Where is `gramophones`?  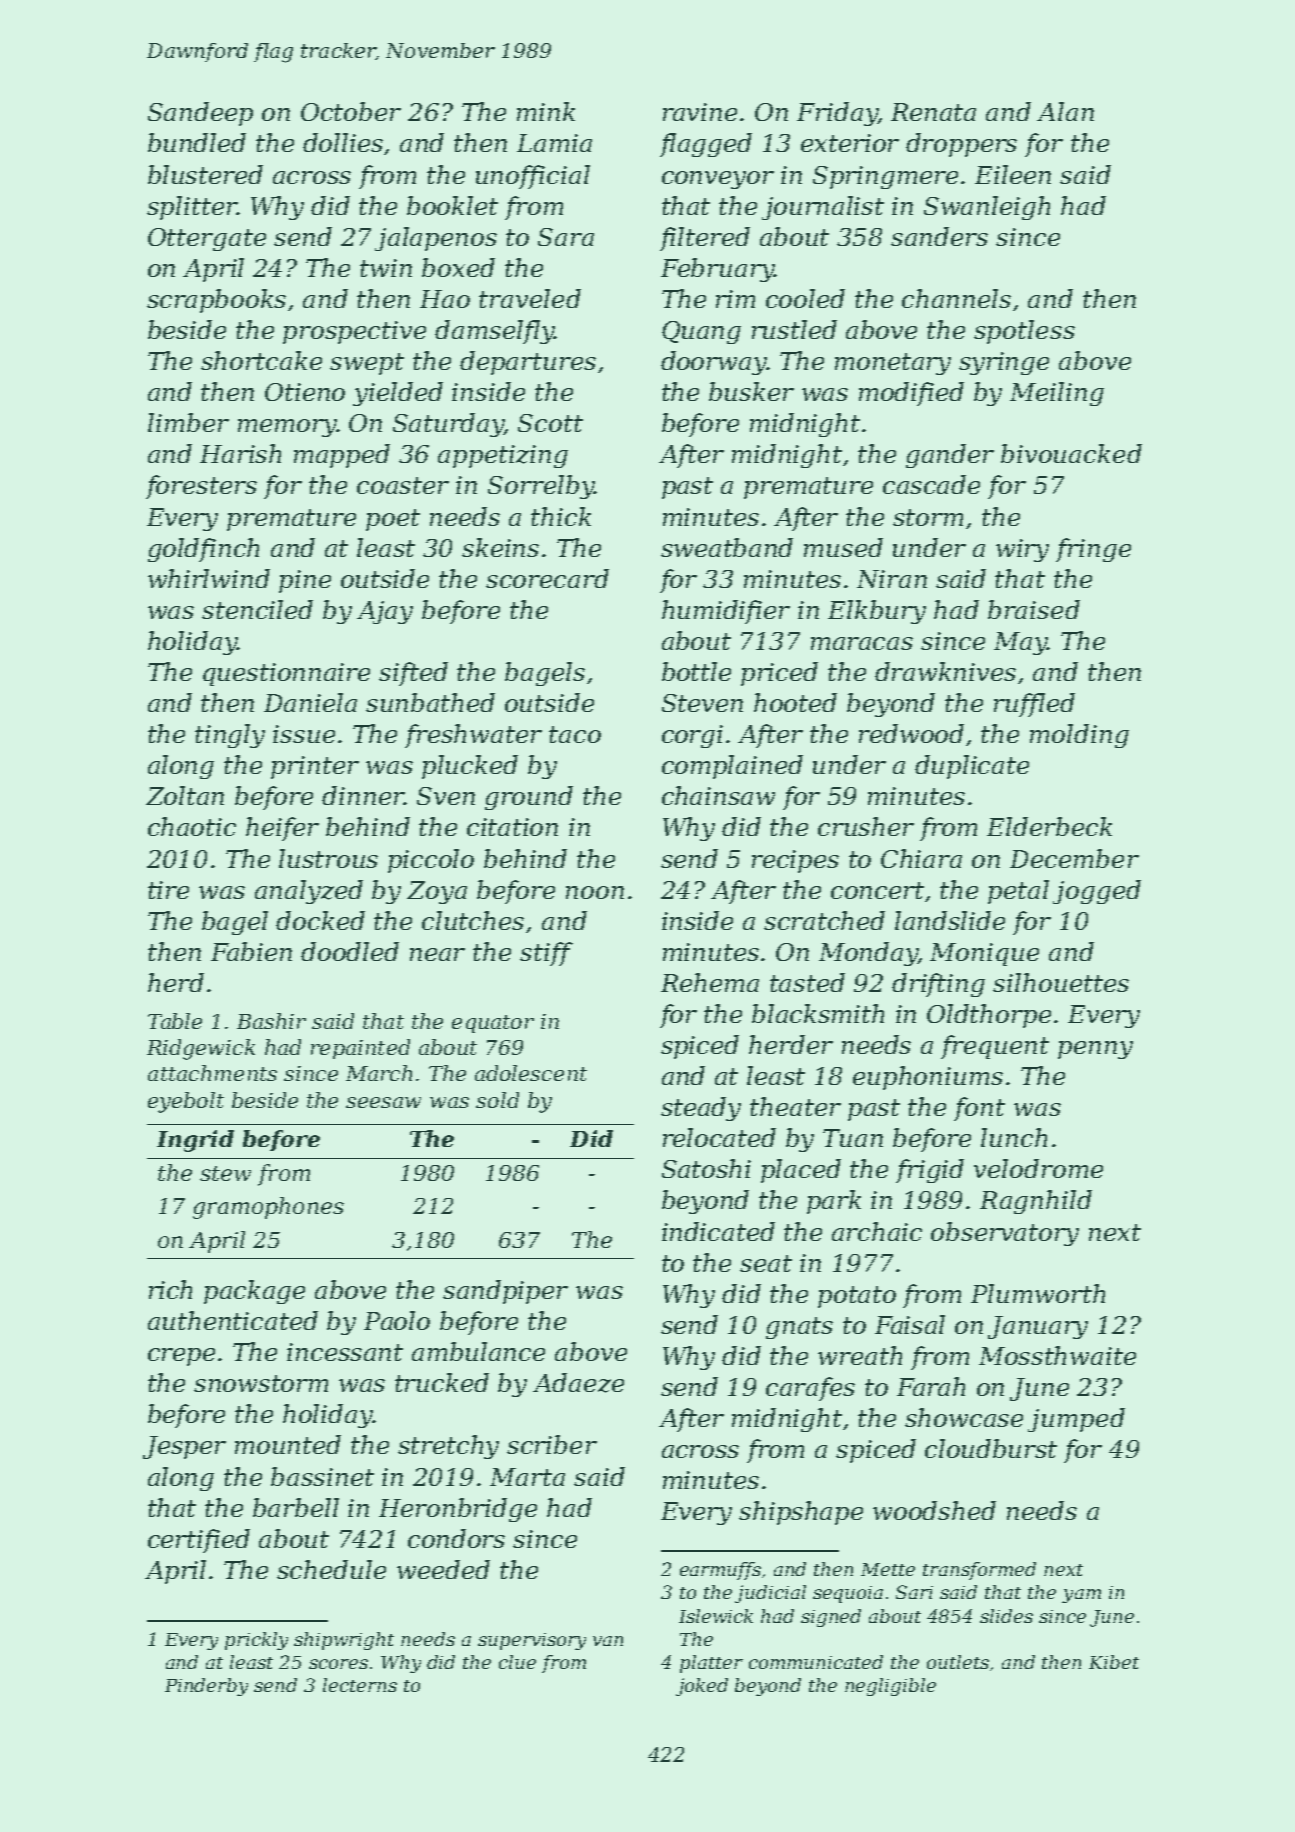 gramophones is located at coordinates (268, 1208).
